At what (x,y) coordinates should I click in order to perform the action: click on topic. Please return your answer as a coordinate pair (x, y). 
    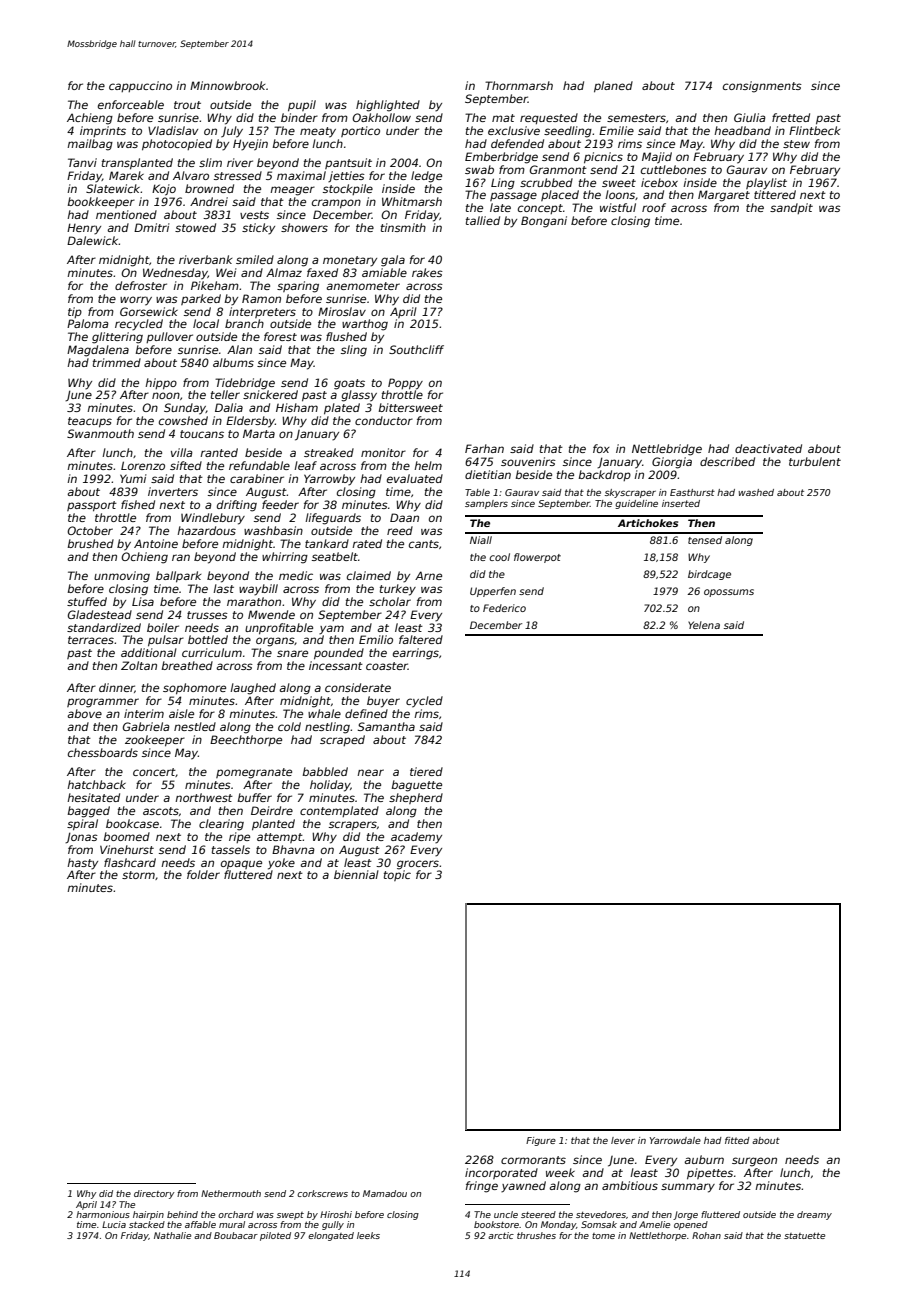
    Looking at the image, I should click on (397, 875).
